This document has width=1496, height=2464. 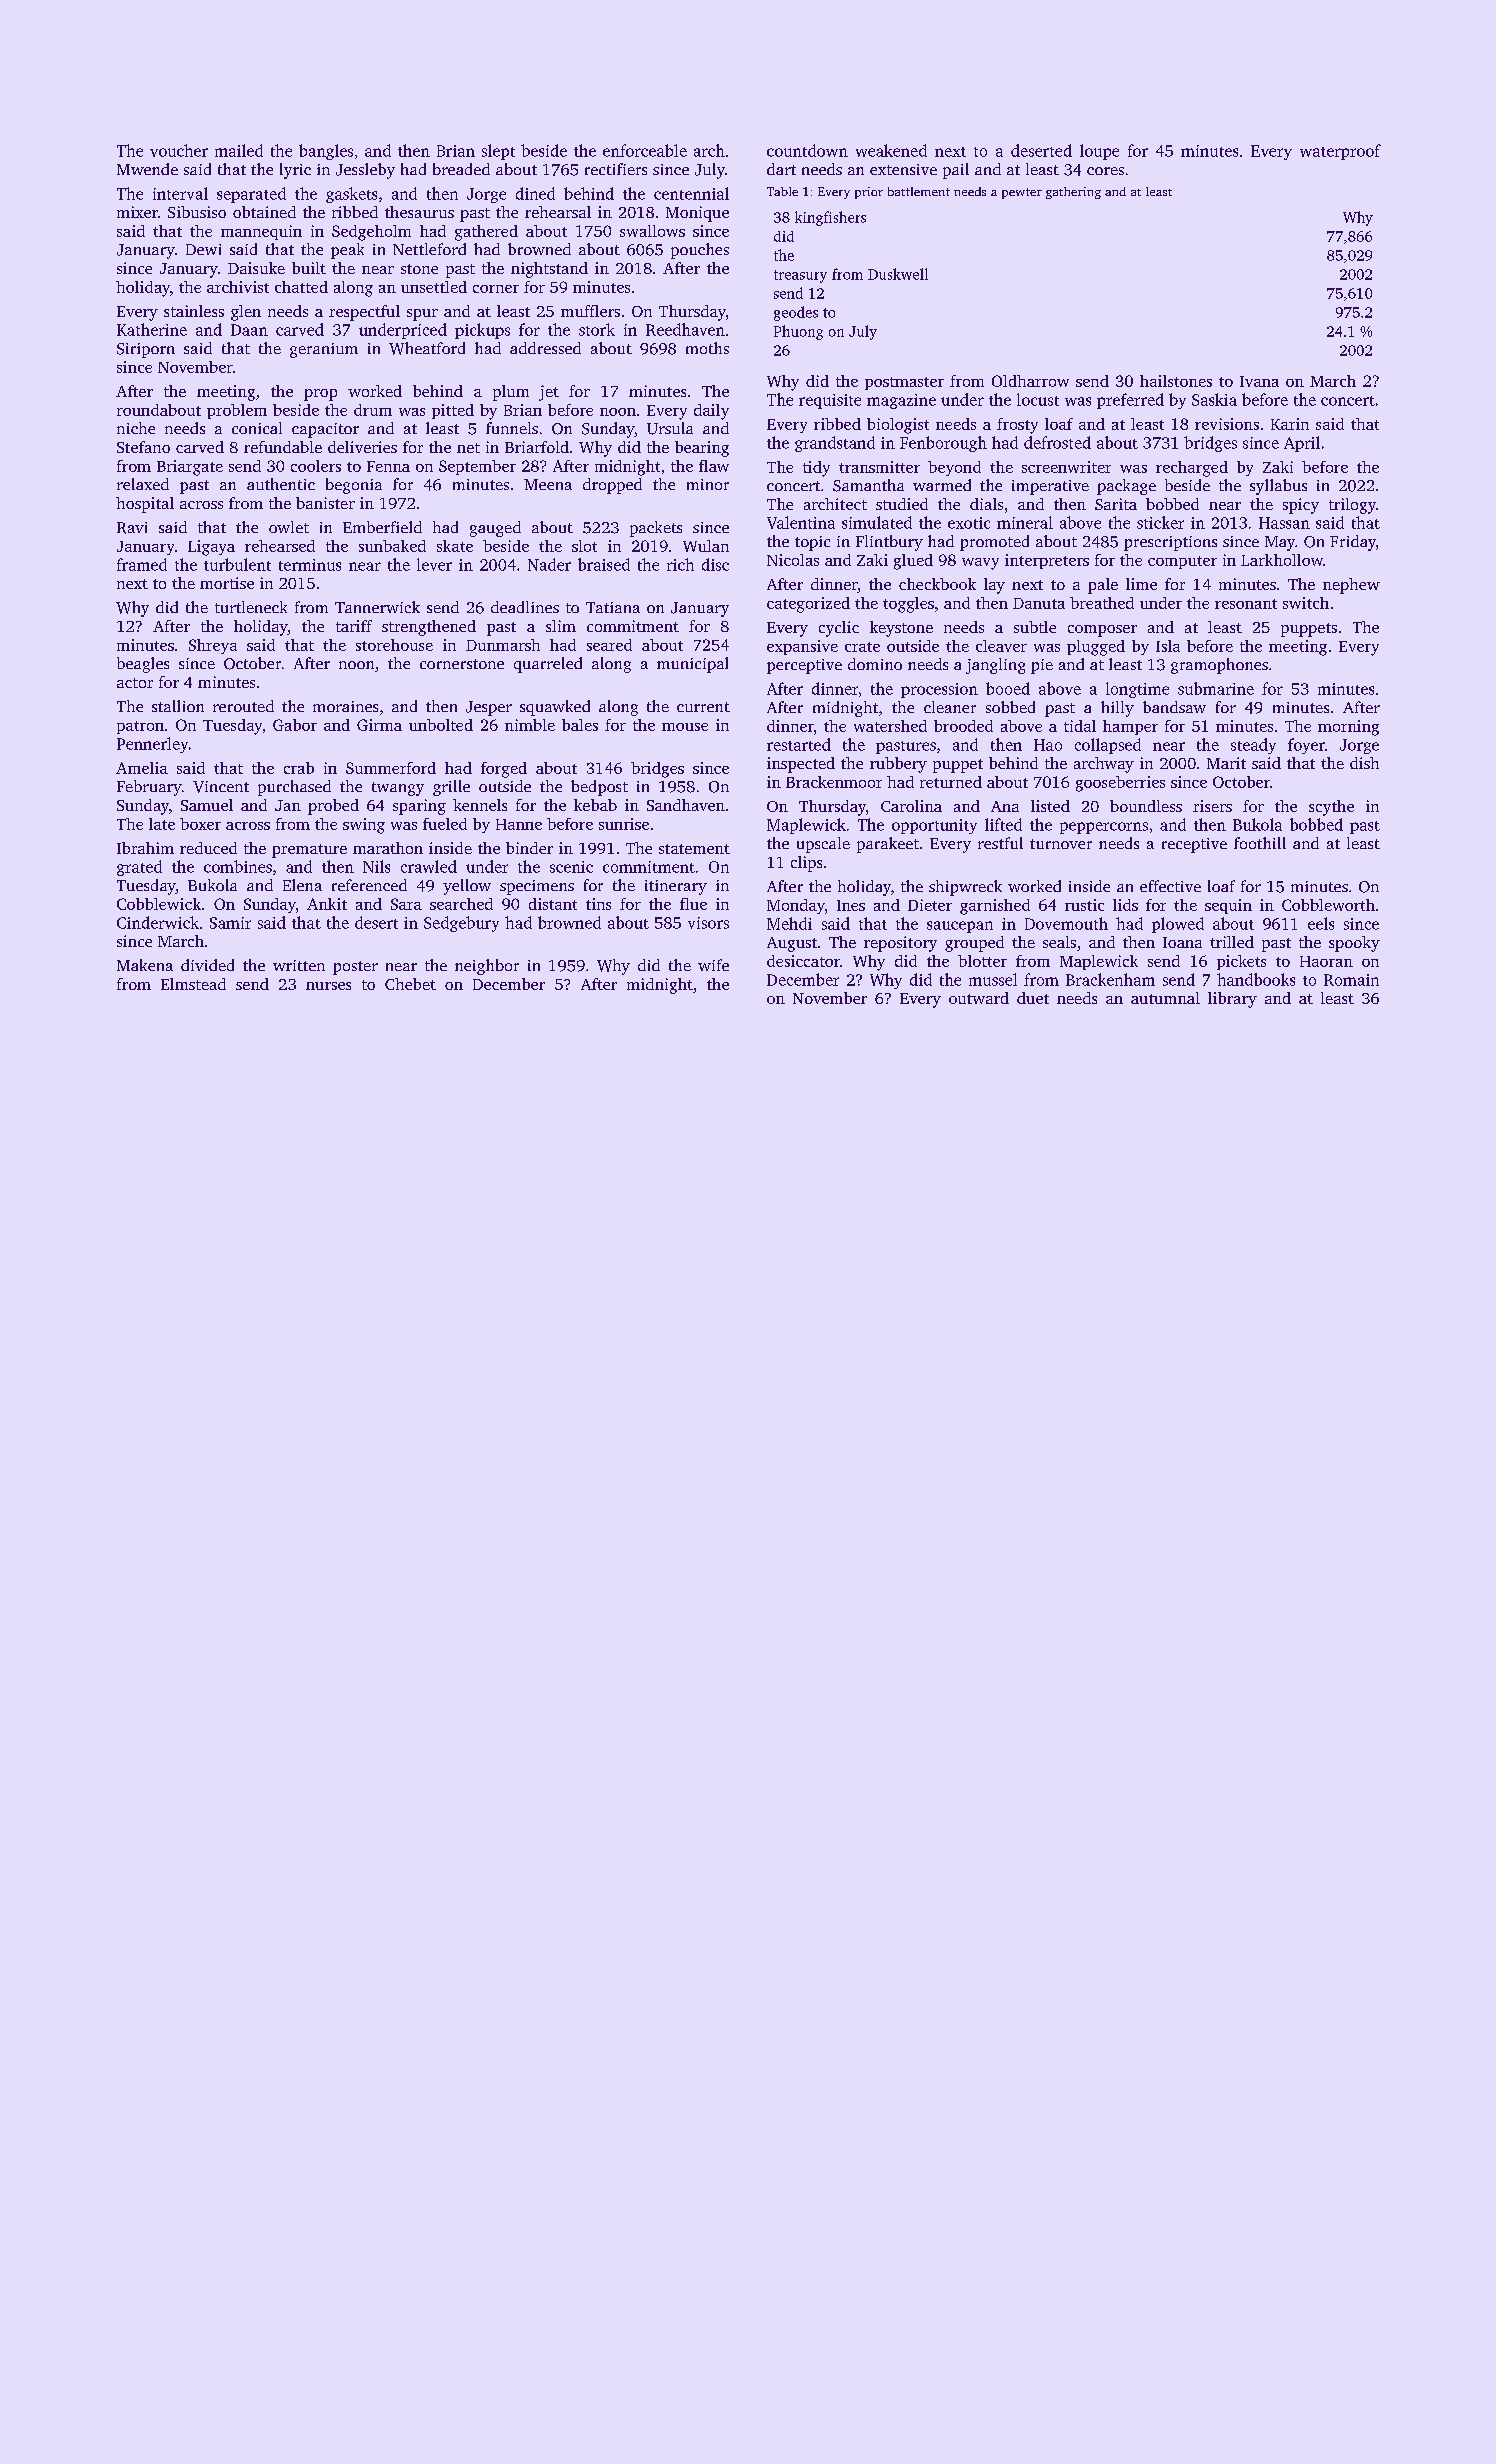 I want to click on sunbaked, so click(x=392, y=546).
